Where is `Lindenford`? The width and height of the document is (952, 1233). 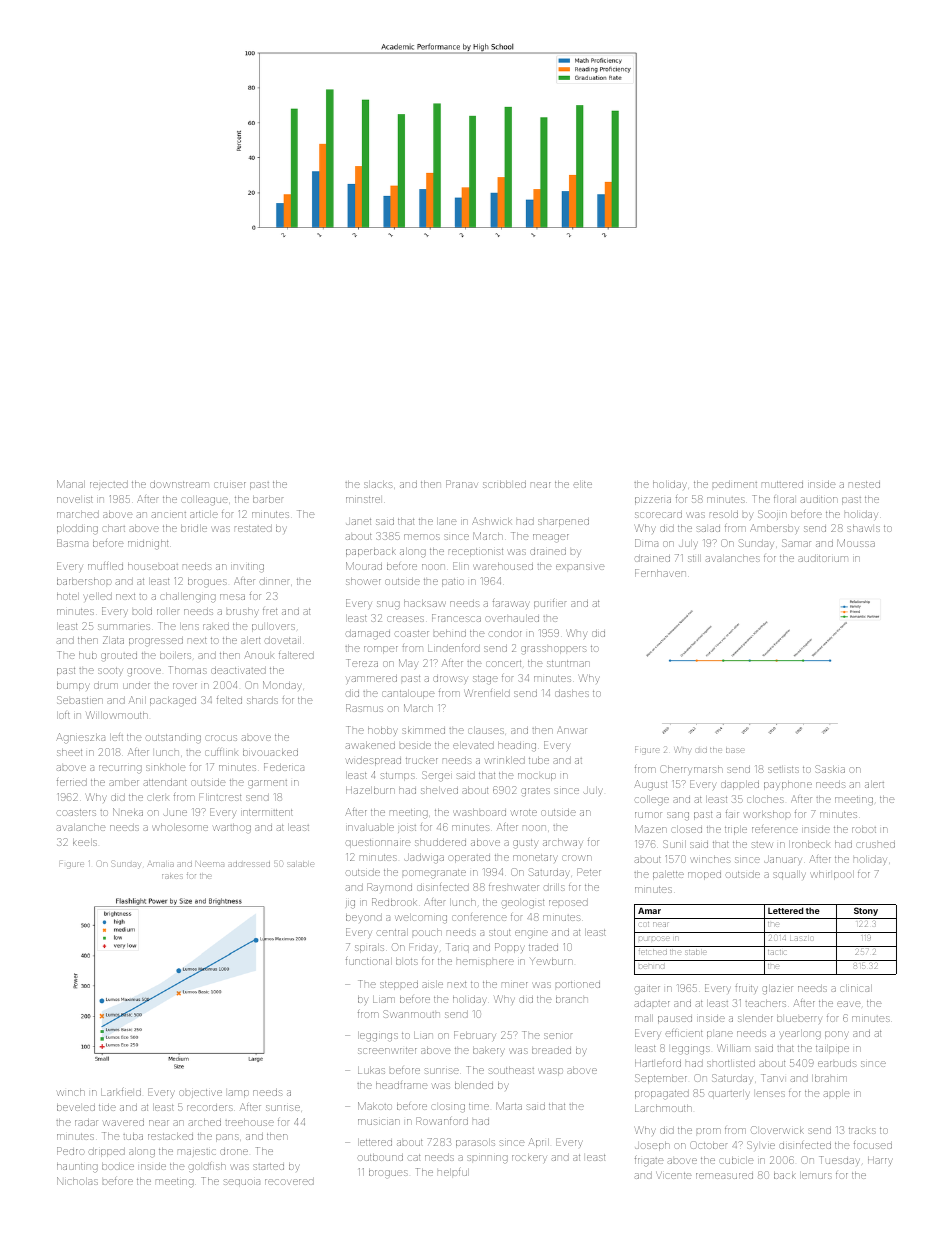 Lindenford is located at coordinates (454, 648).
